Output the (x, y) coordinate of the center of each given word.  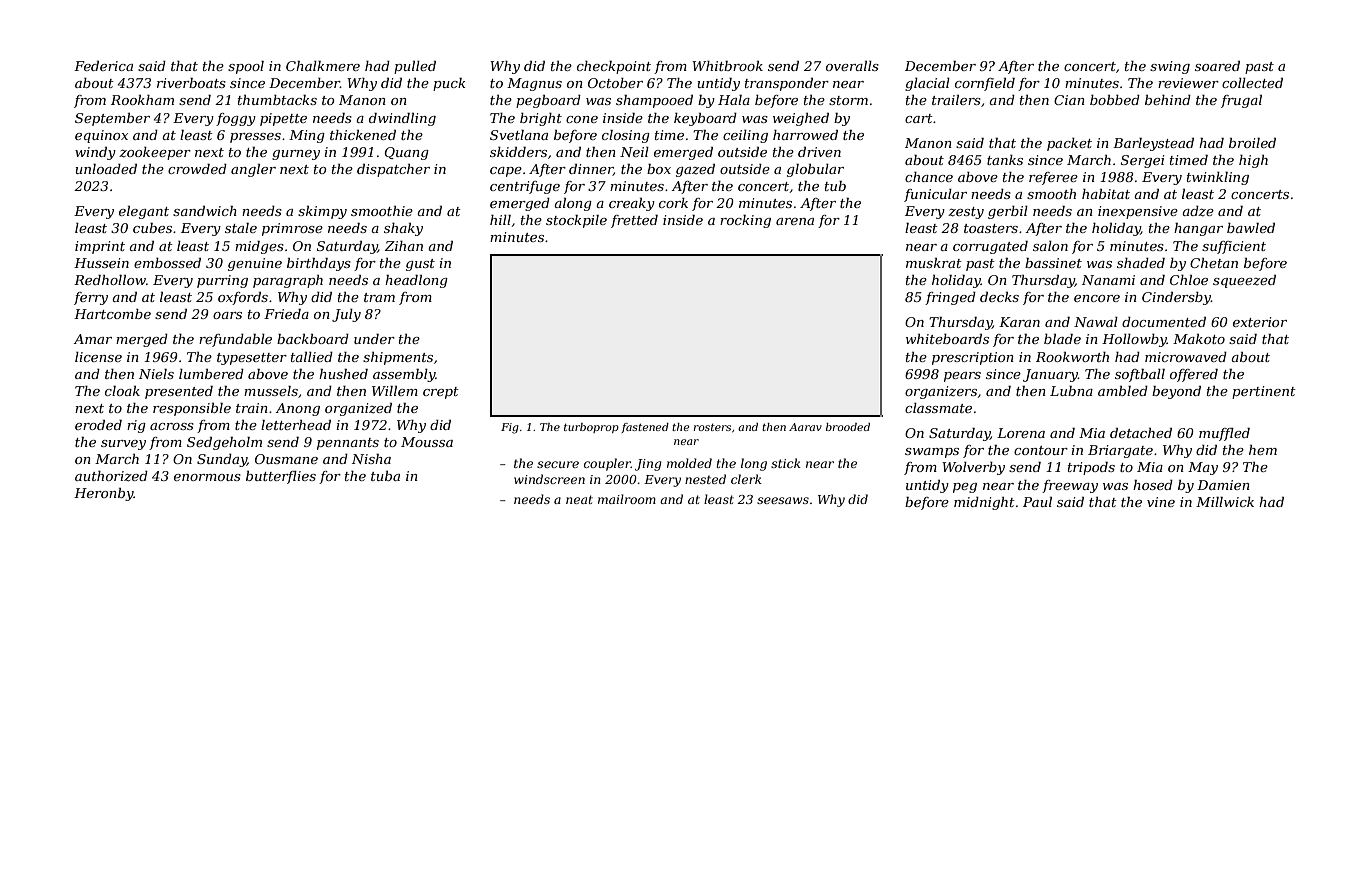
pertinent (1264, 392)
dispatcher (393, 170)
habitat (1106, 194)
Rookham (142, 100)
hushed (343, 374)
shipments (398, 358)
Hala (734, 100)
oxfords (243, 298)
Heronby (104, 494)
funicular (935, 195)
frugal (1241, 101)
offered (1194, 375)
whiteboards (947, 339)
